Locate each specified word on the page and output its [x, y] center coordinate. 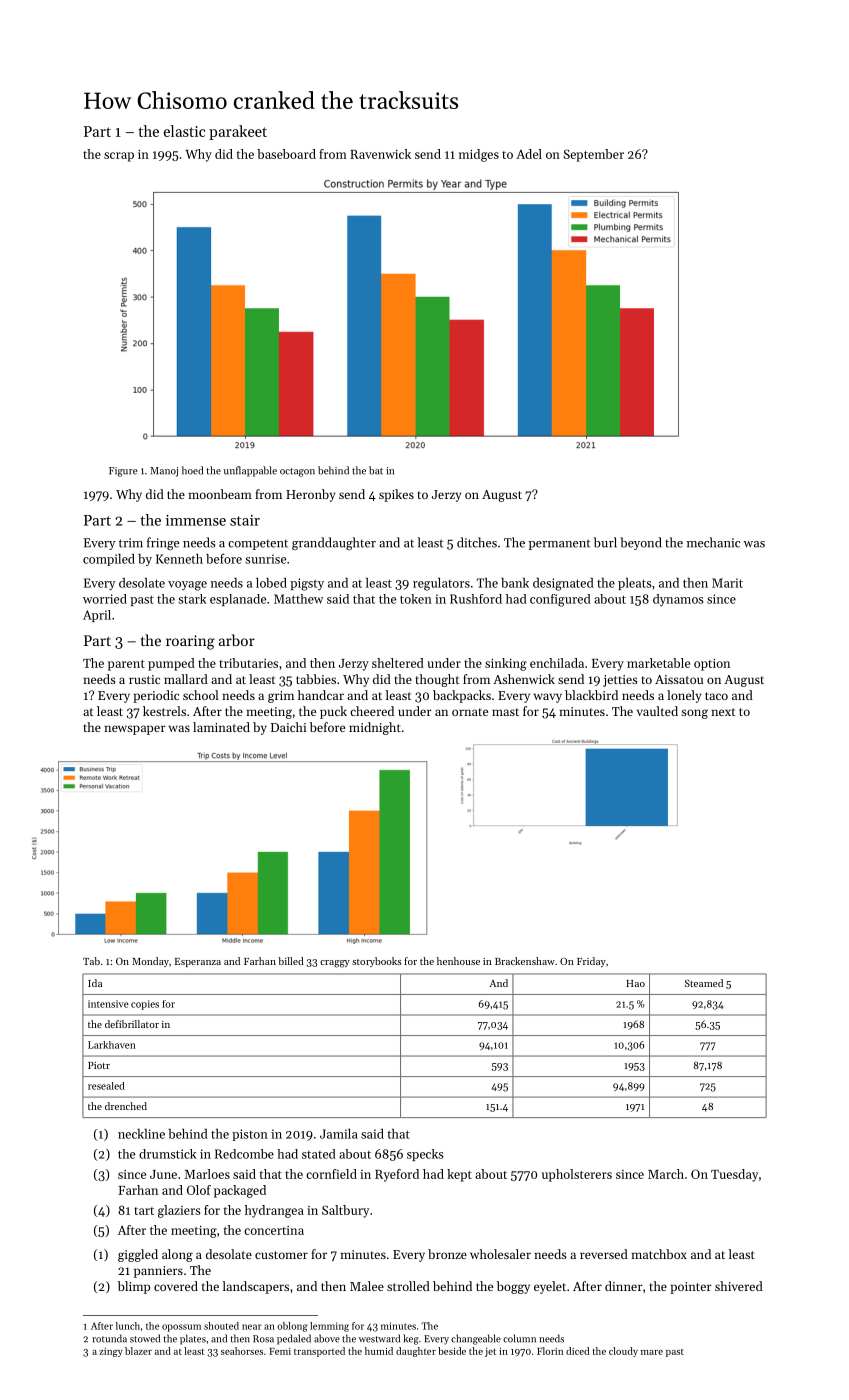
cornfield [331, 1174]
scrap [119, 157]
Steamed [704, 983]
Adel [529, 154]
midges [479, 155]
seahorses [242, 1351]
